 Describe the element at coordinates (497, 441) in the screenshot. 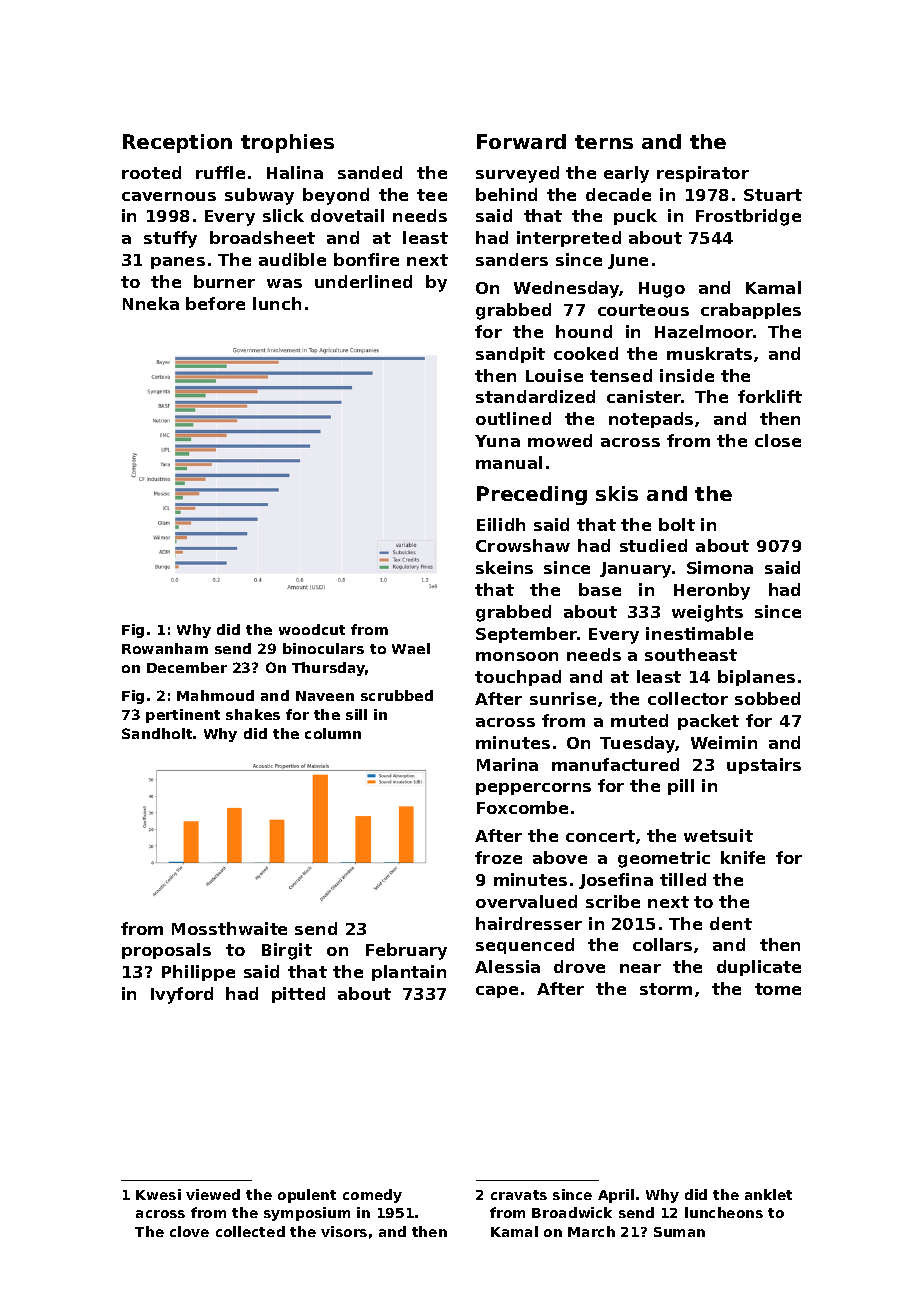

I see `Yuna` at that location.
